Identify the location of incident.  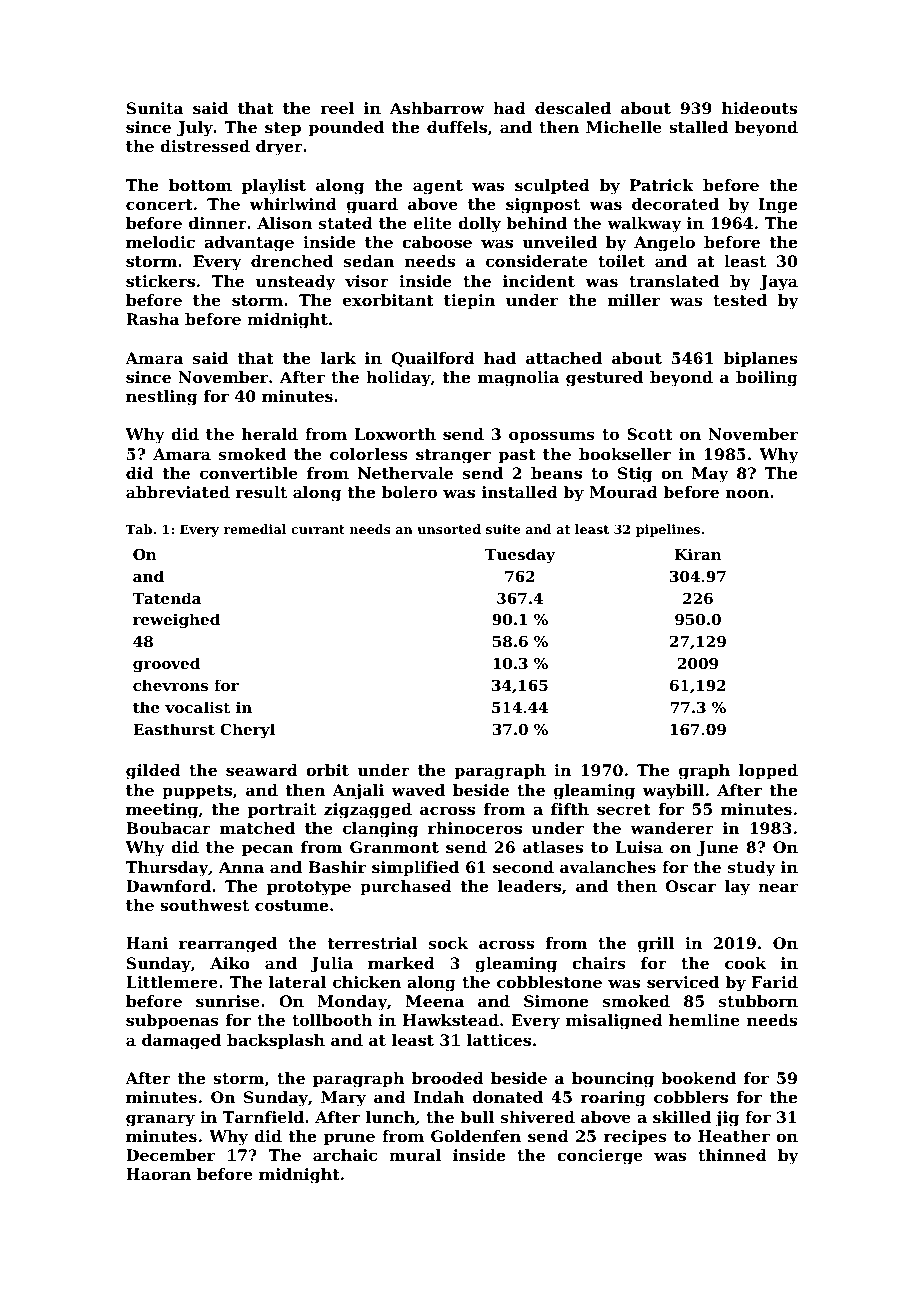
(539, 281).
